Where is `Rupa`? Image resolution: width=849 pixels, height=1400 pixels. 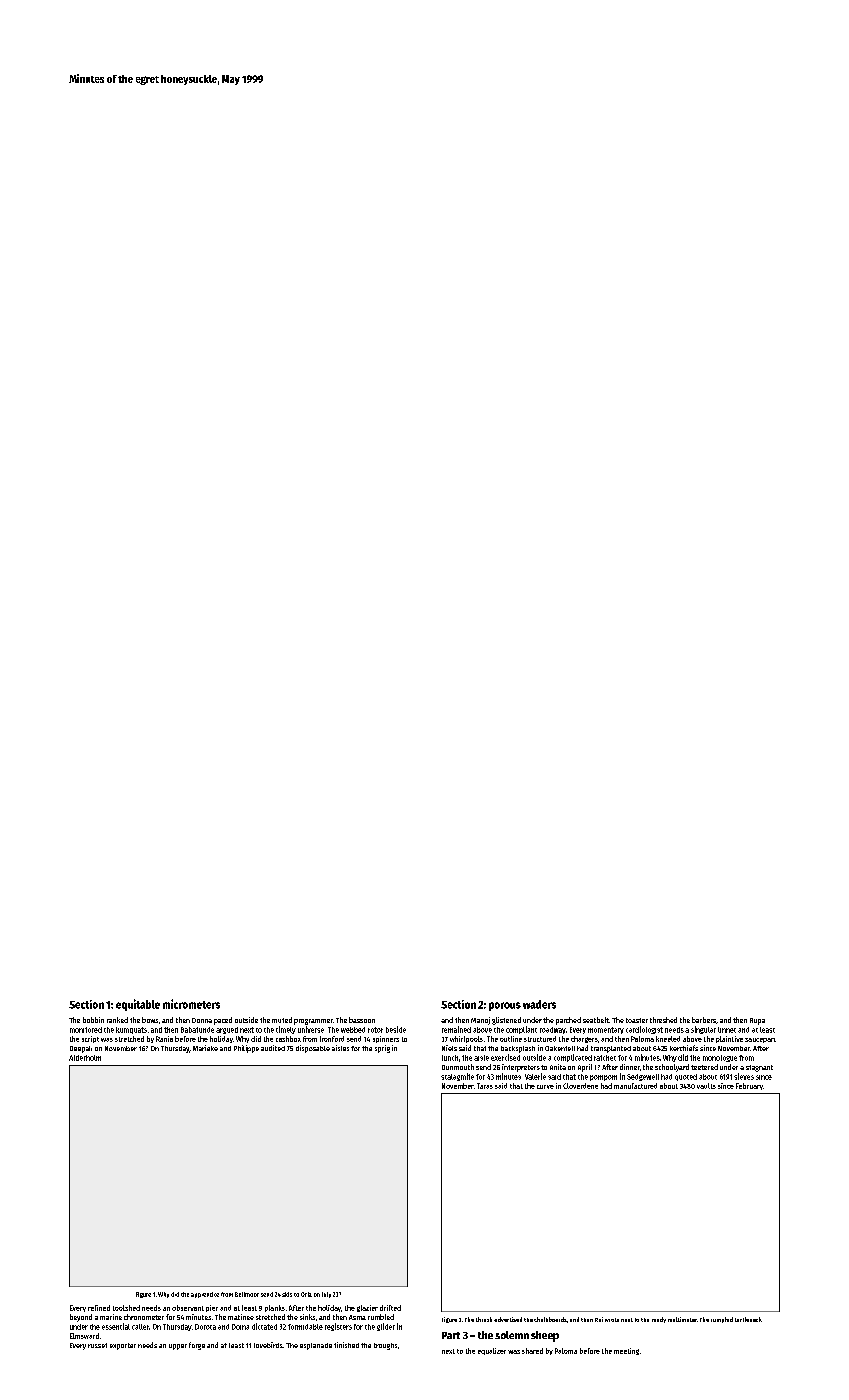
Rupa is located at coordinates (757, 1021).
